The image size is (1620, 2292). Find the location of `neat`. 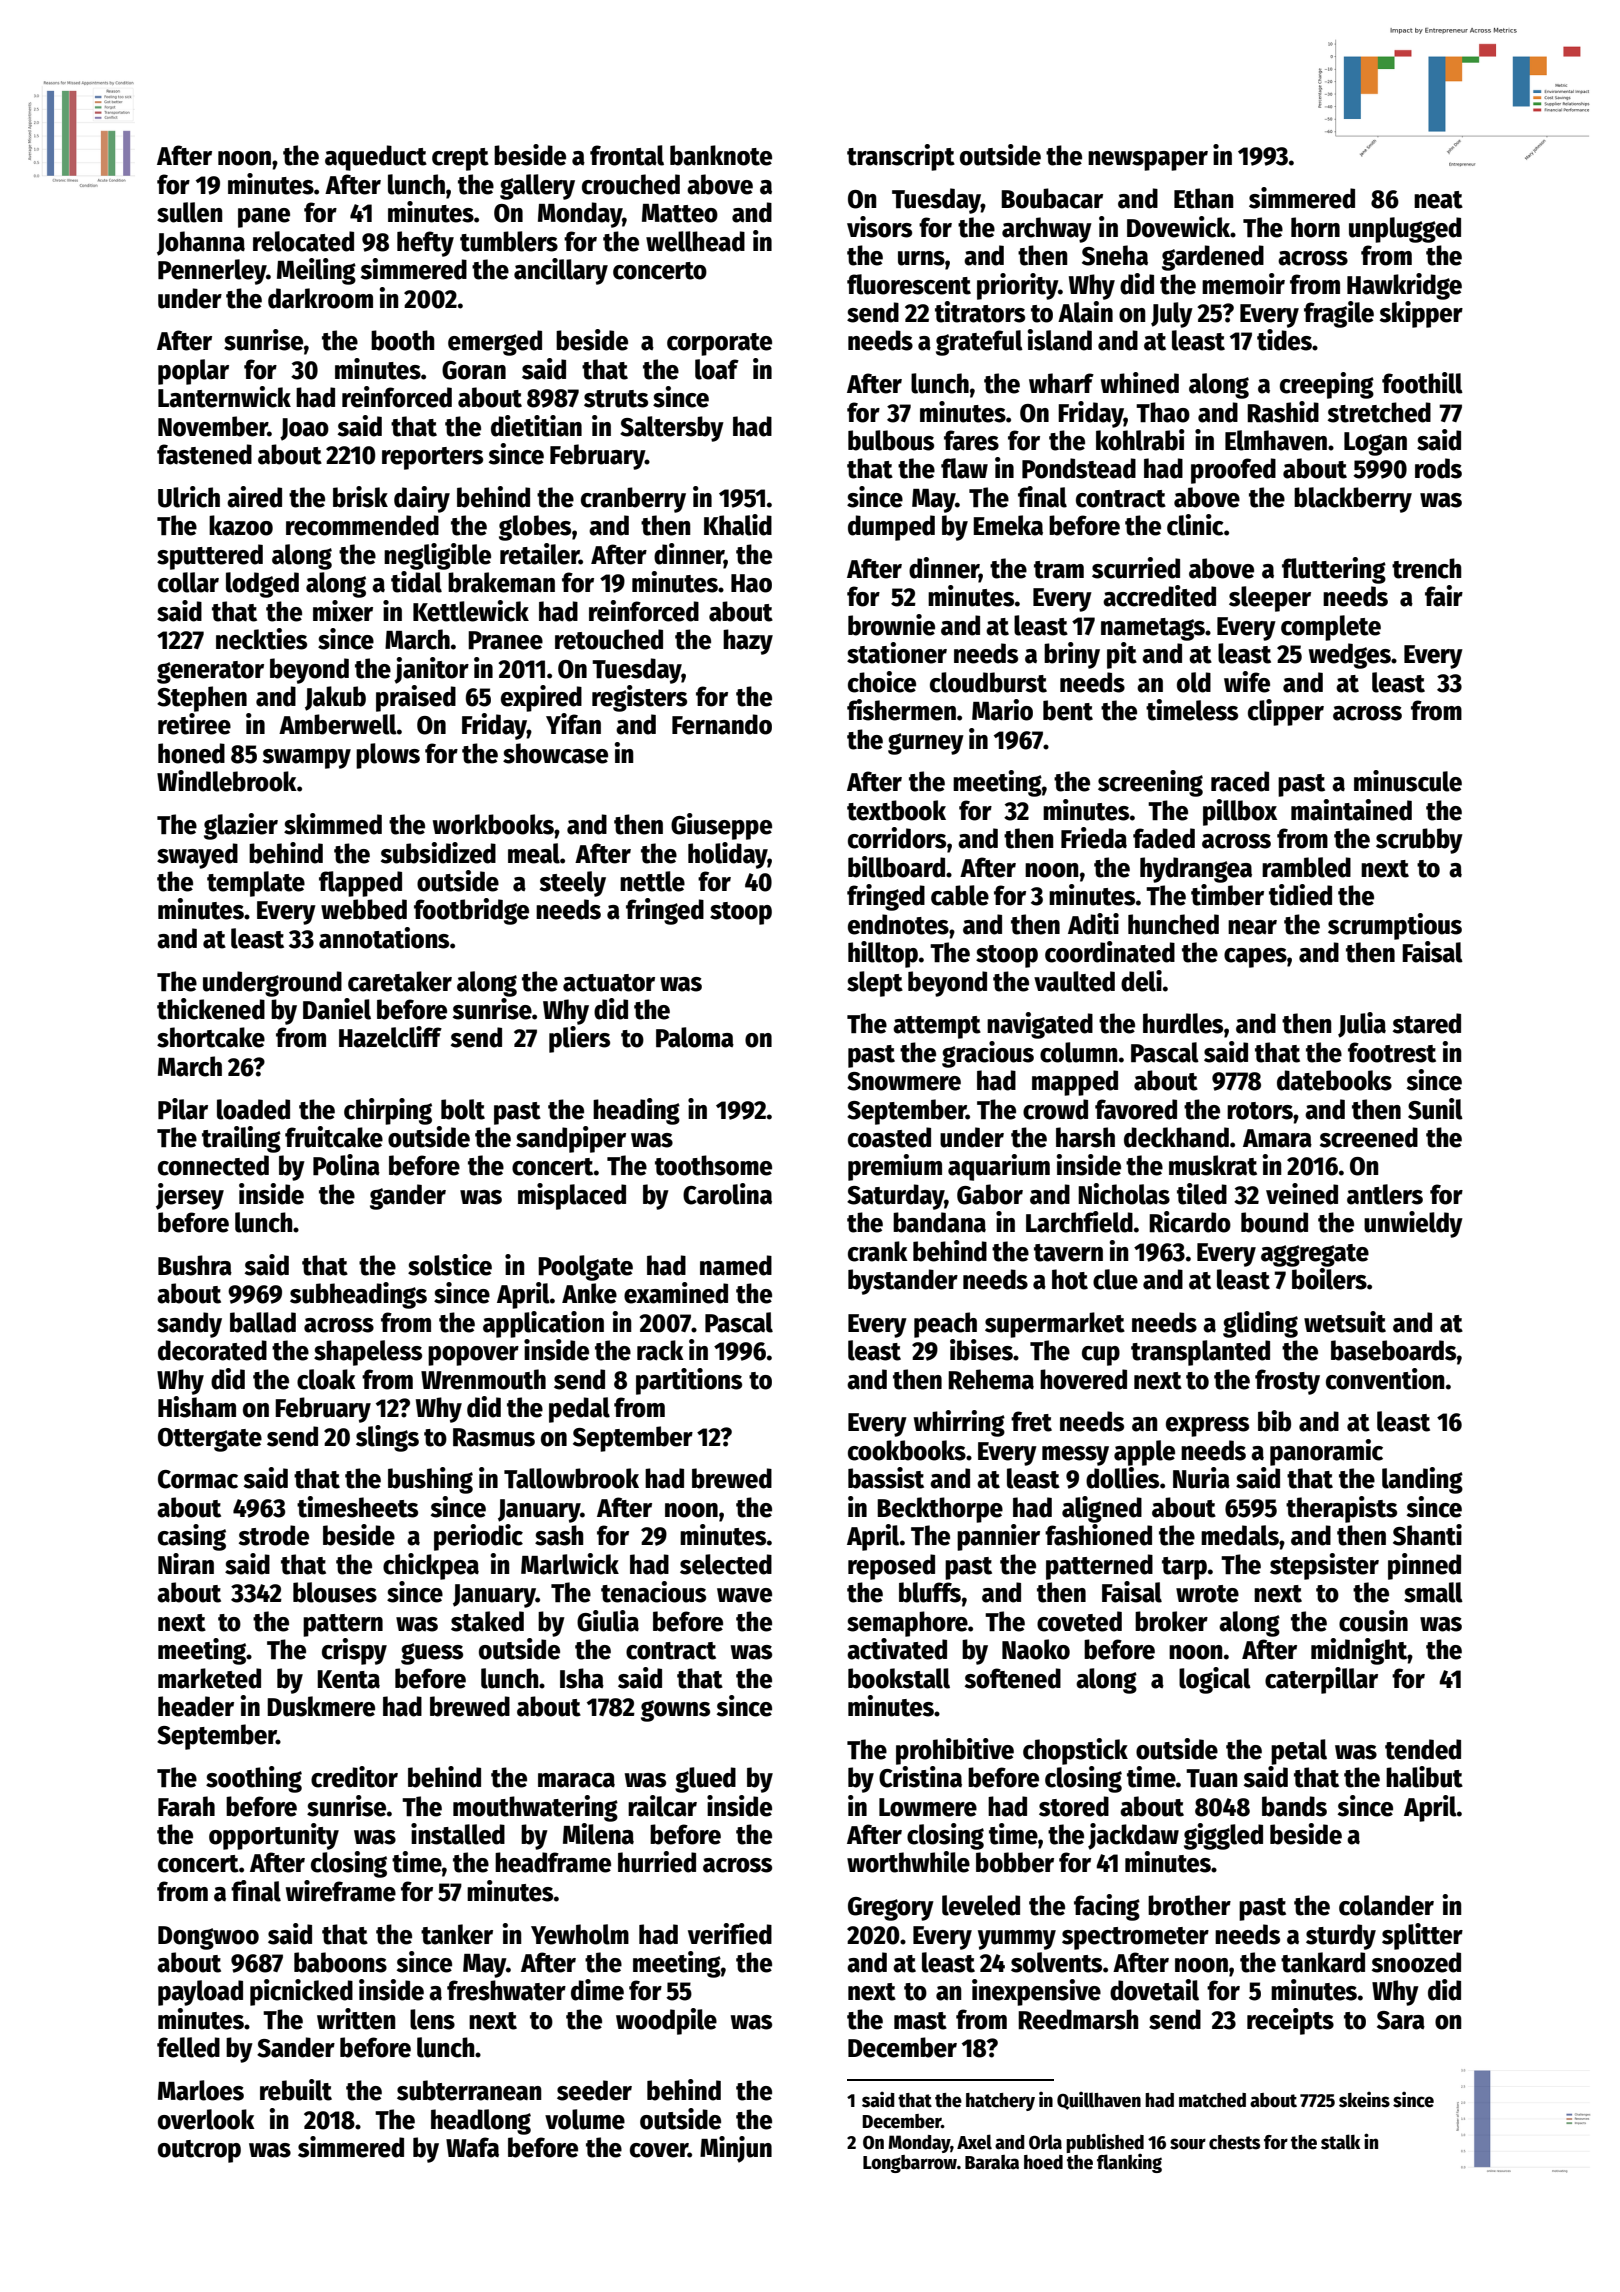

neat is located at coordinates (1438, 200).
